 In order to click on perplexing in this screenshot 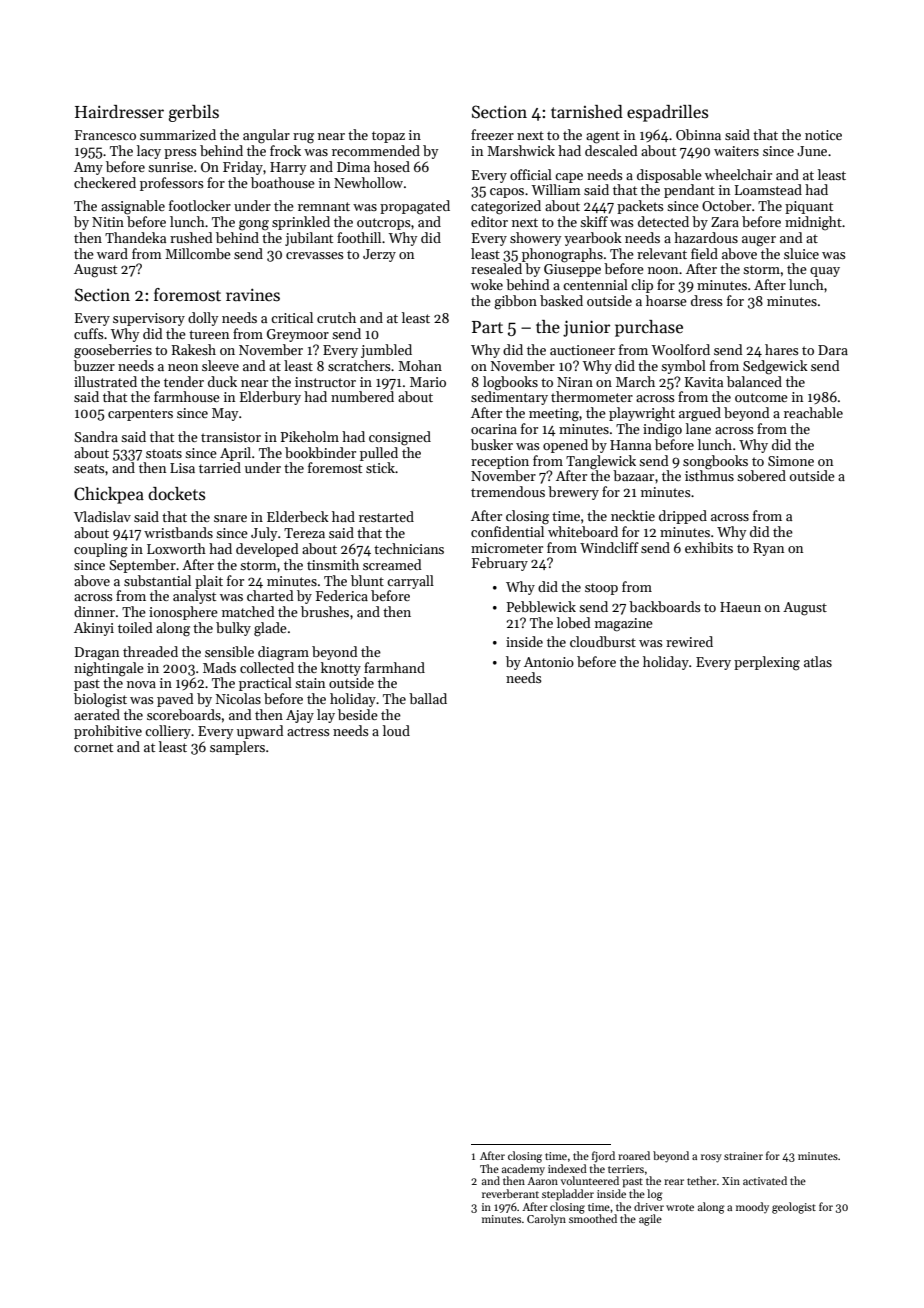, I will do `click(767, 663)`.
